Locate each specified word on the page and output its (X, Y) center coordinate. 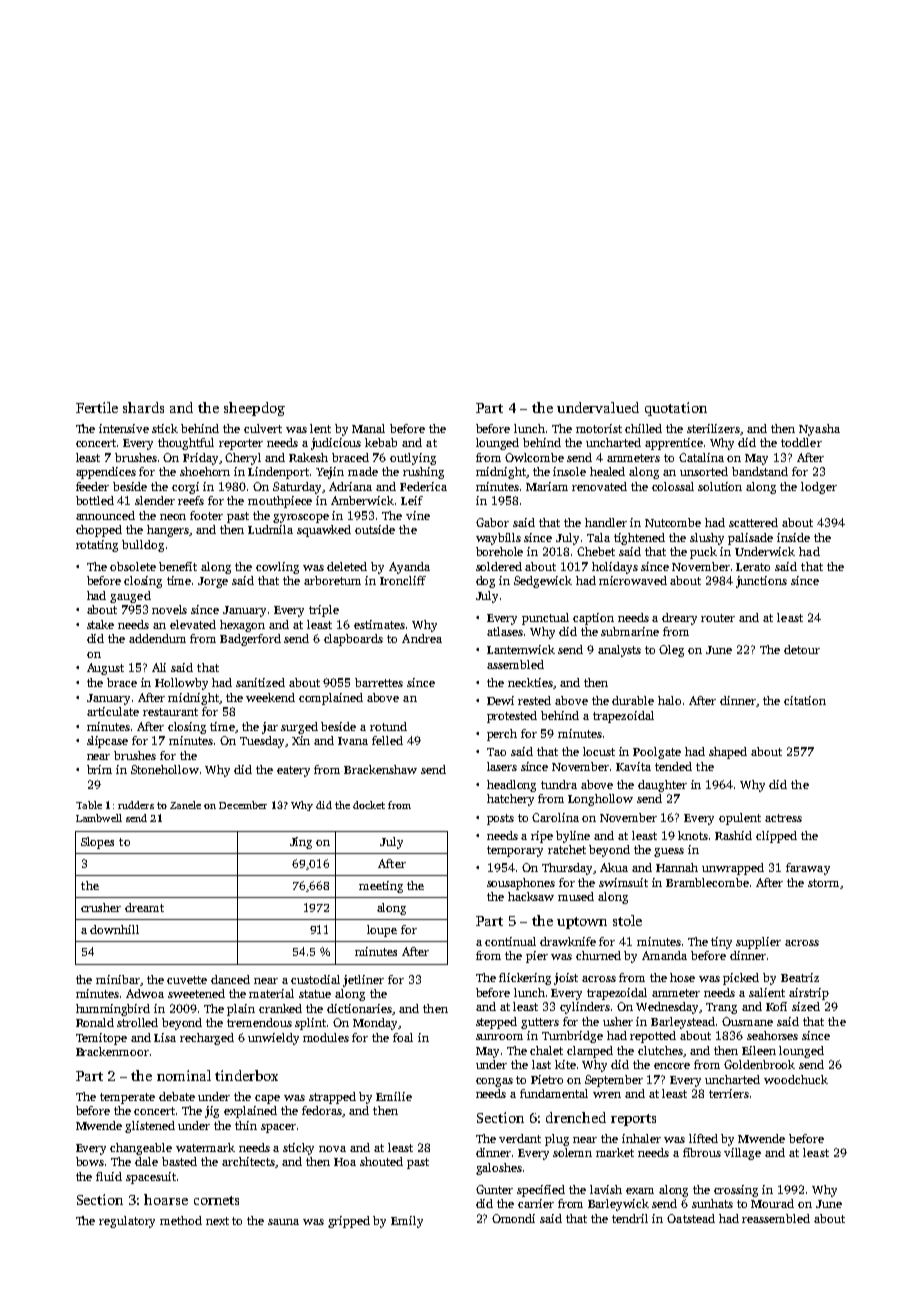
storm (823, 883)
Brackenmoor (112, 1051)
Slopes (97, 843)
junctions (761, 582)
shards (143, 407)
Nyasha (819, 430)
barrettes (379, 682)
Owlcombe (534, 457)
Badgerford (250, 640)
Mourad (772, 1203)
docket (369, 805)
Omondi (513, 1218)
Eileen (759, 1050)
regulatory (127, 1222)
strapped (332, 1098)
